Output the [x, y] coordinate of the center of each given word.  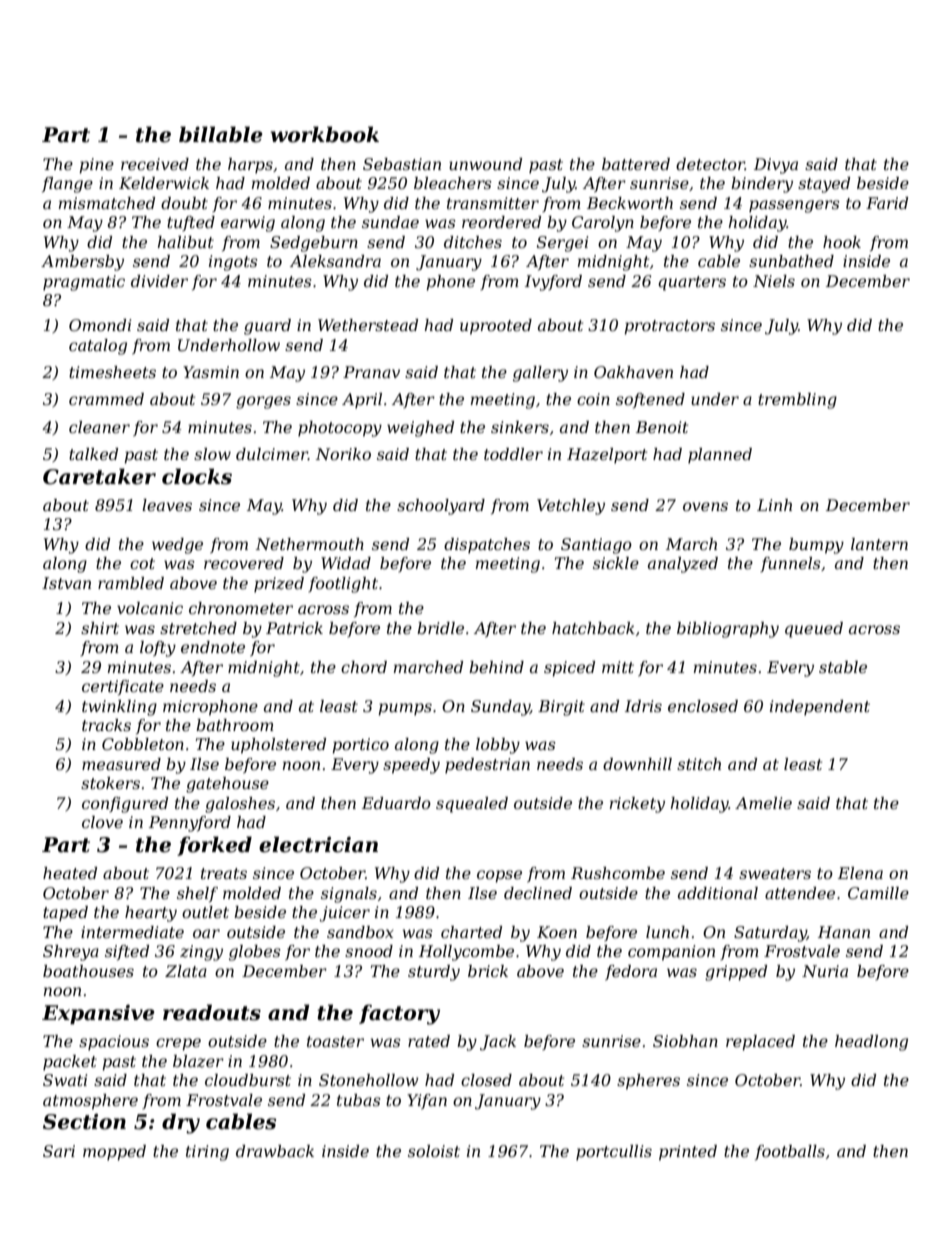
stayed [824, 185]
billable [221, 134]
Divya [776, 166]
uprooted [496, 327]
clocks [197, 476]
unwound [485, 164]
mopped [114, 1153]
